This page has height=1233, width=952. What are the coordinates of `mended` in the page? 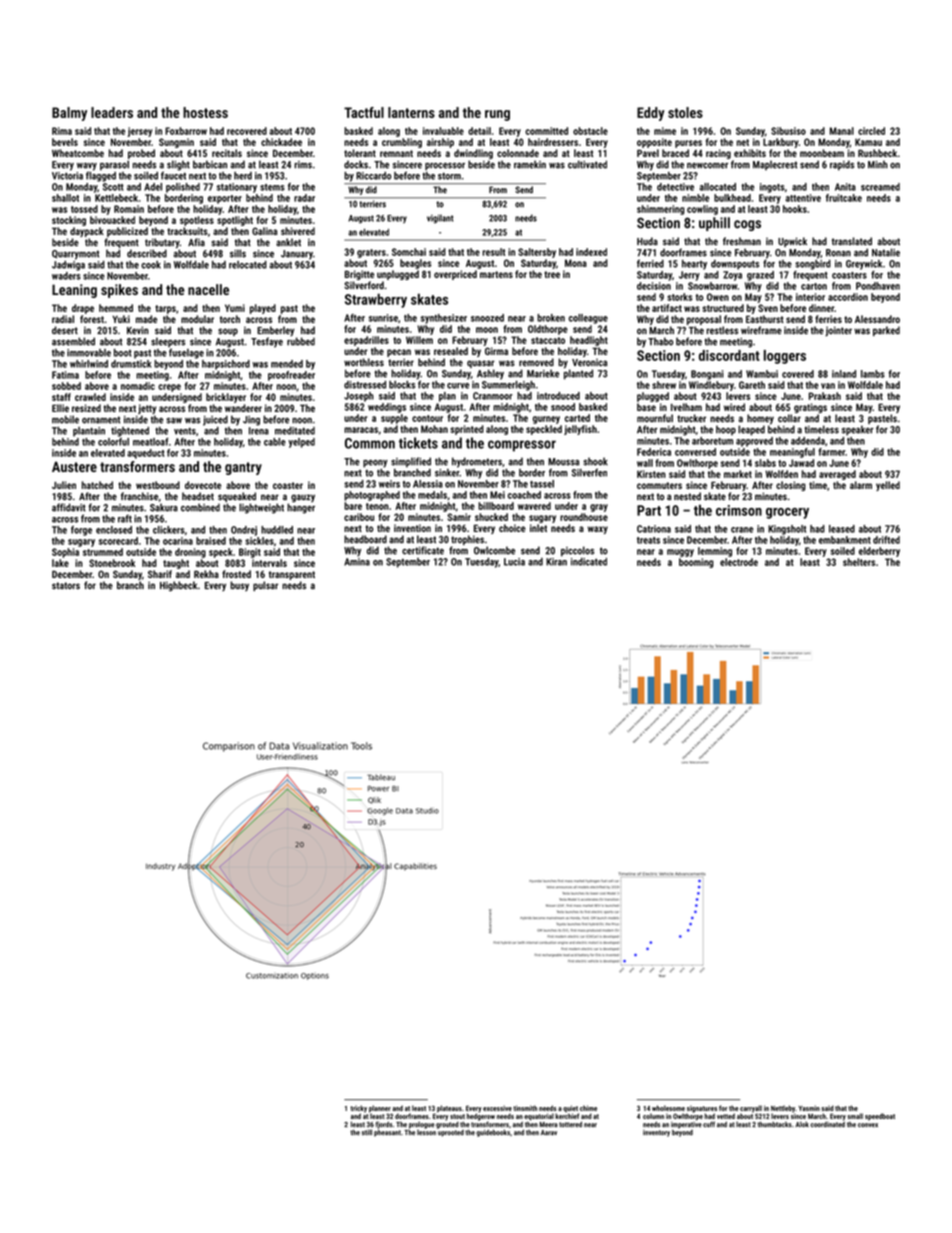 It's located at (287, 364).
